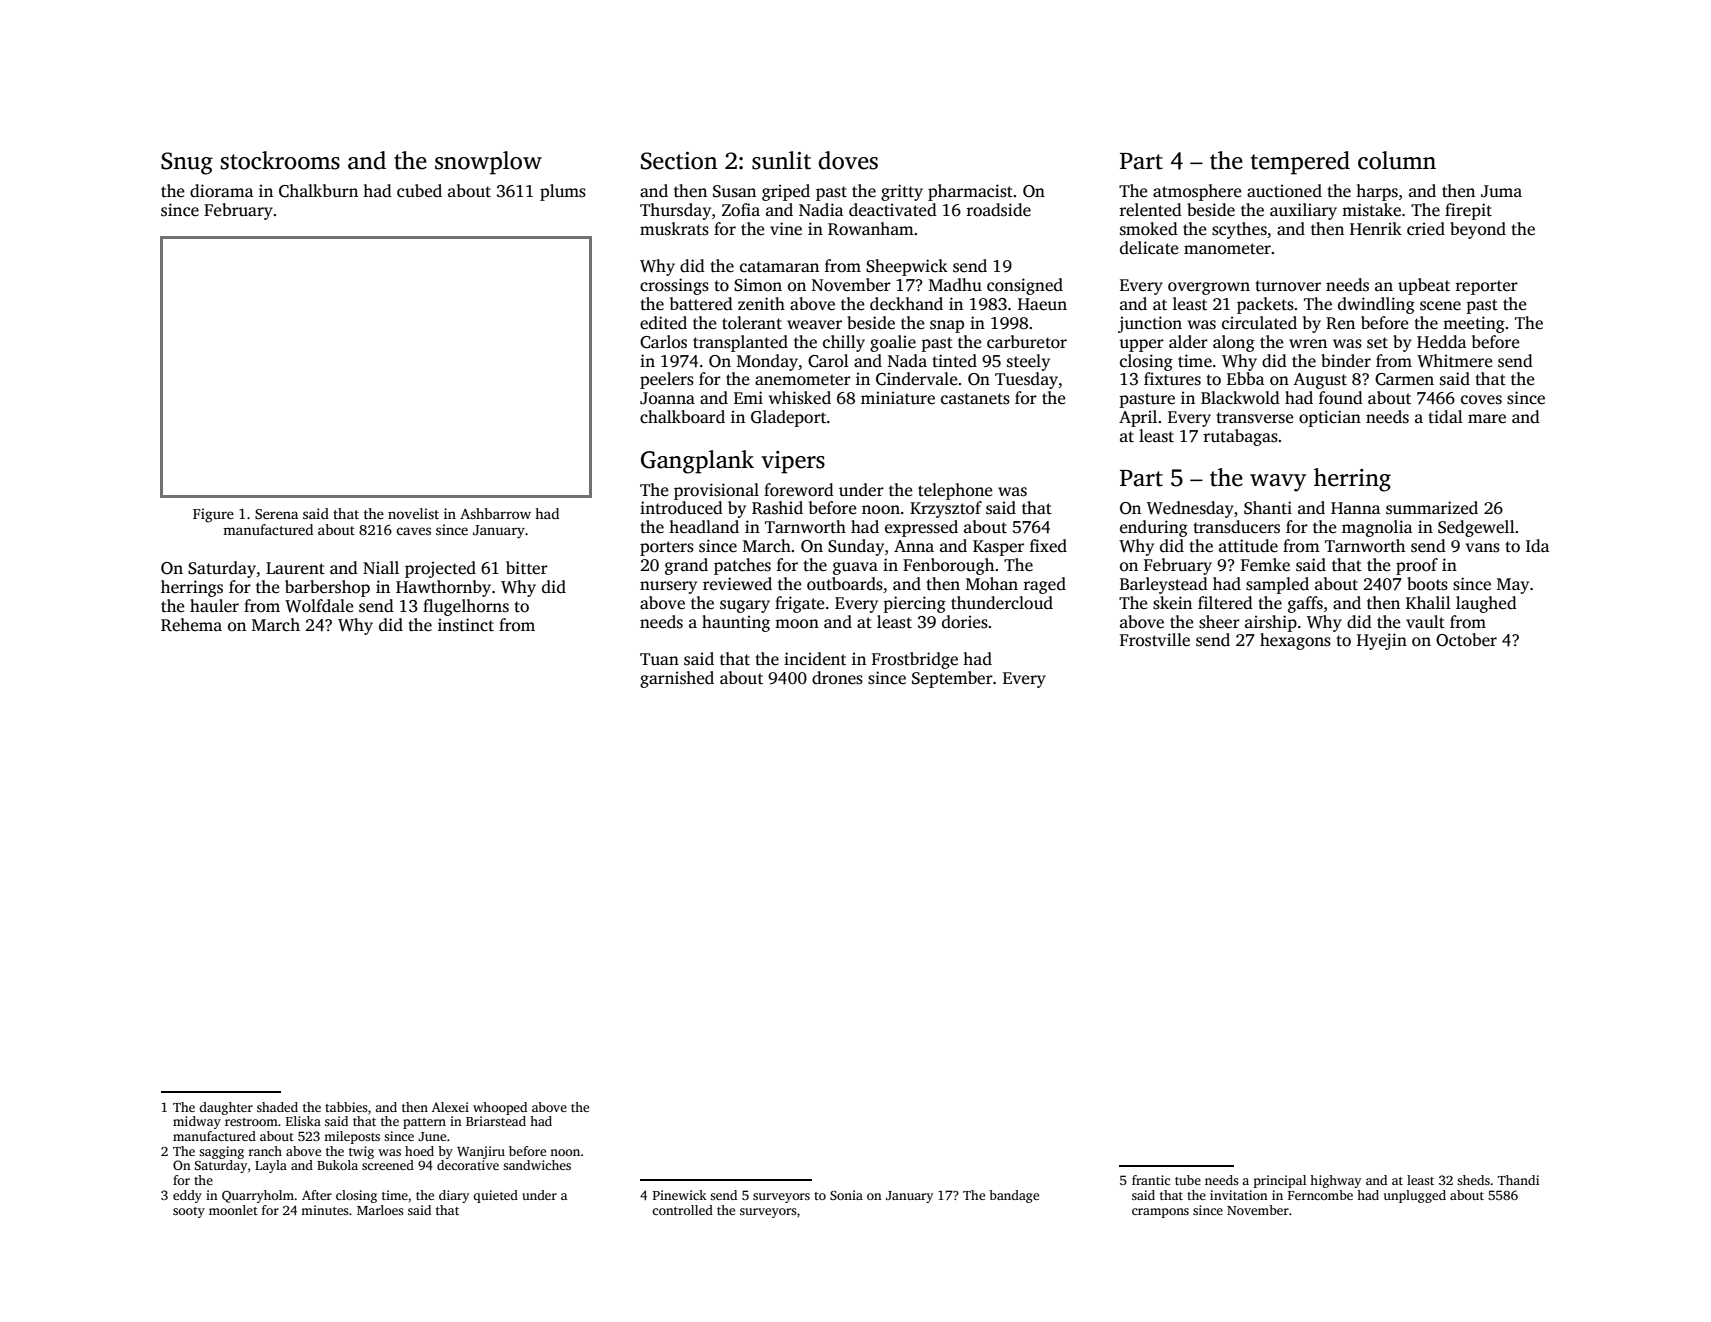 The image size is (1711, 1322). I want to click on sheds, so click(1473, 1180).
